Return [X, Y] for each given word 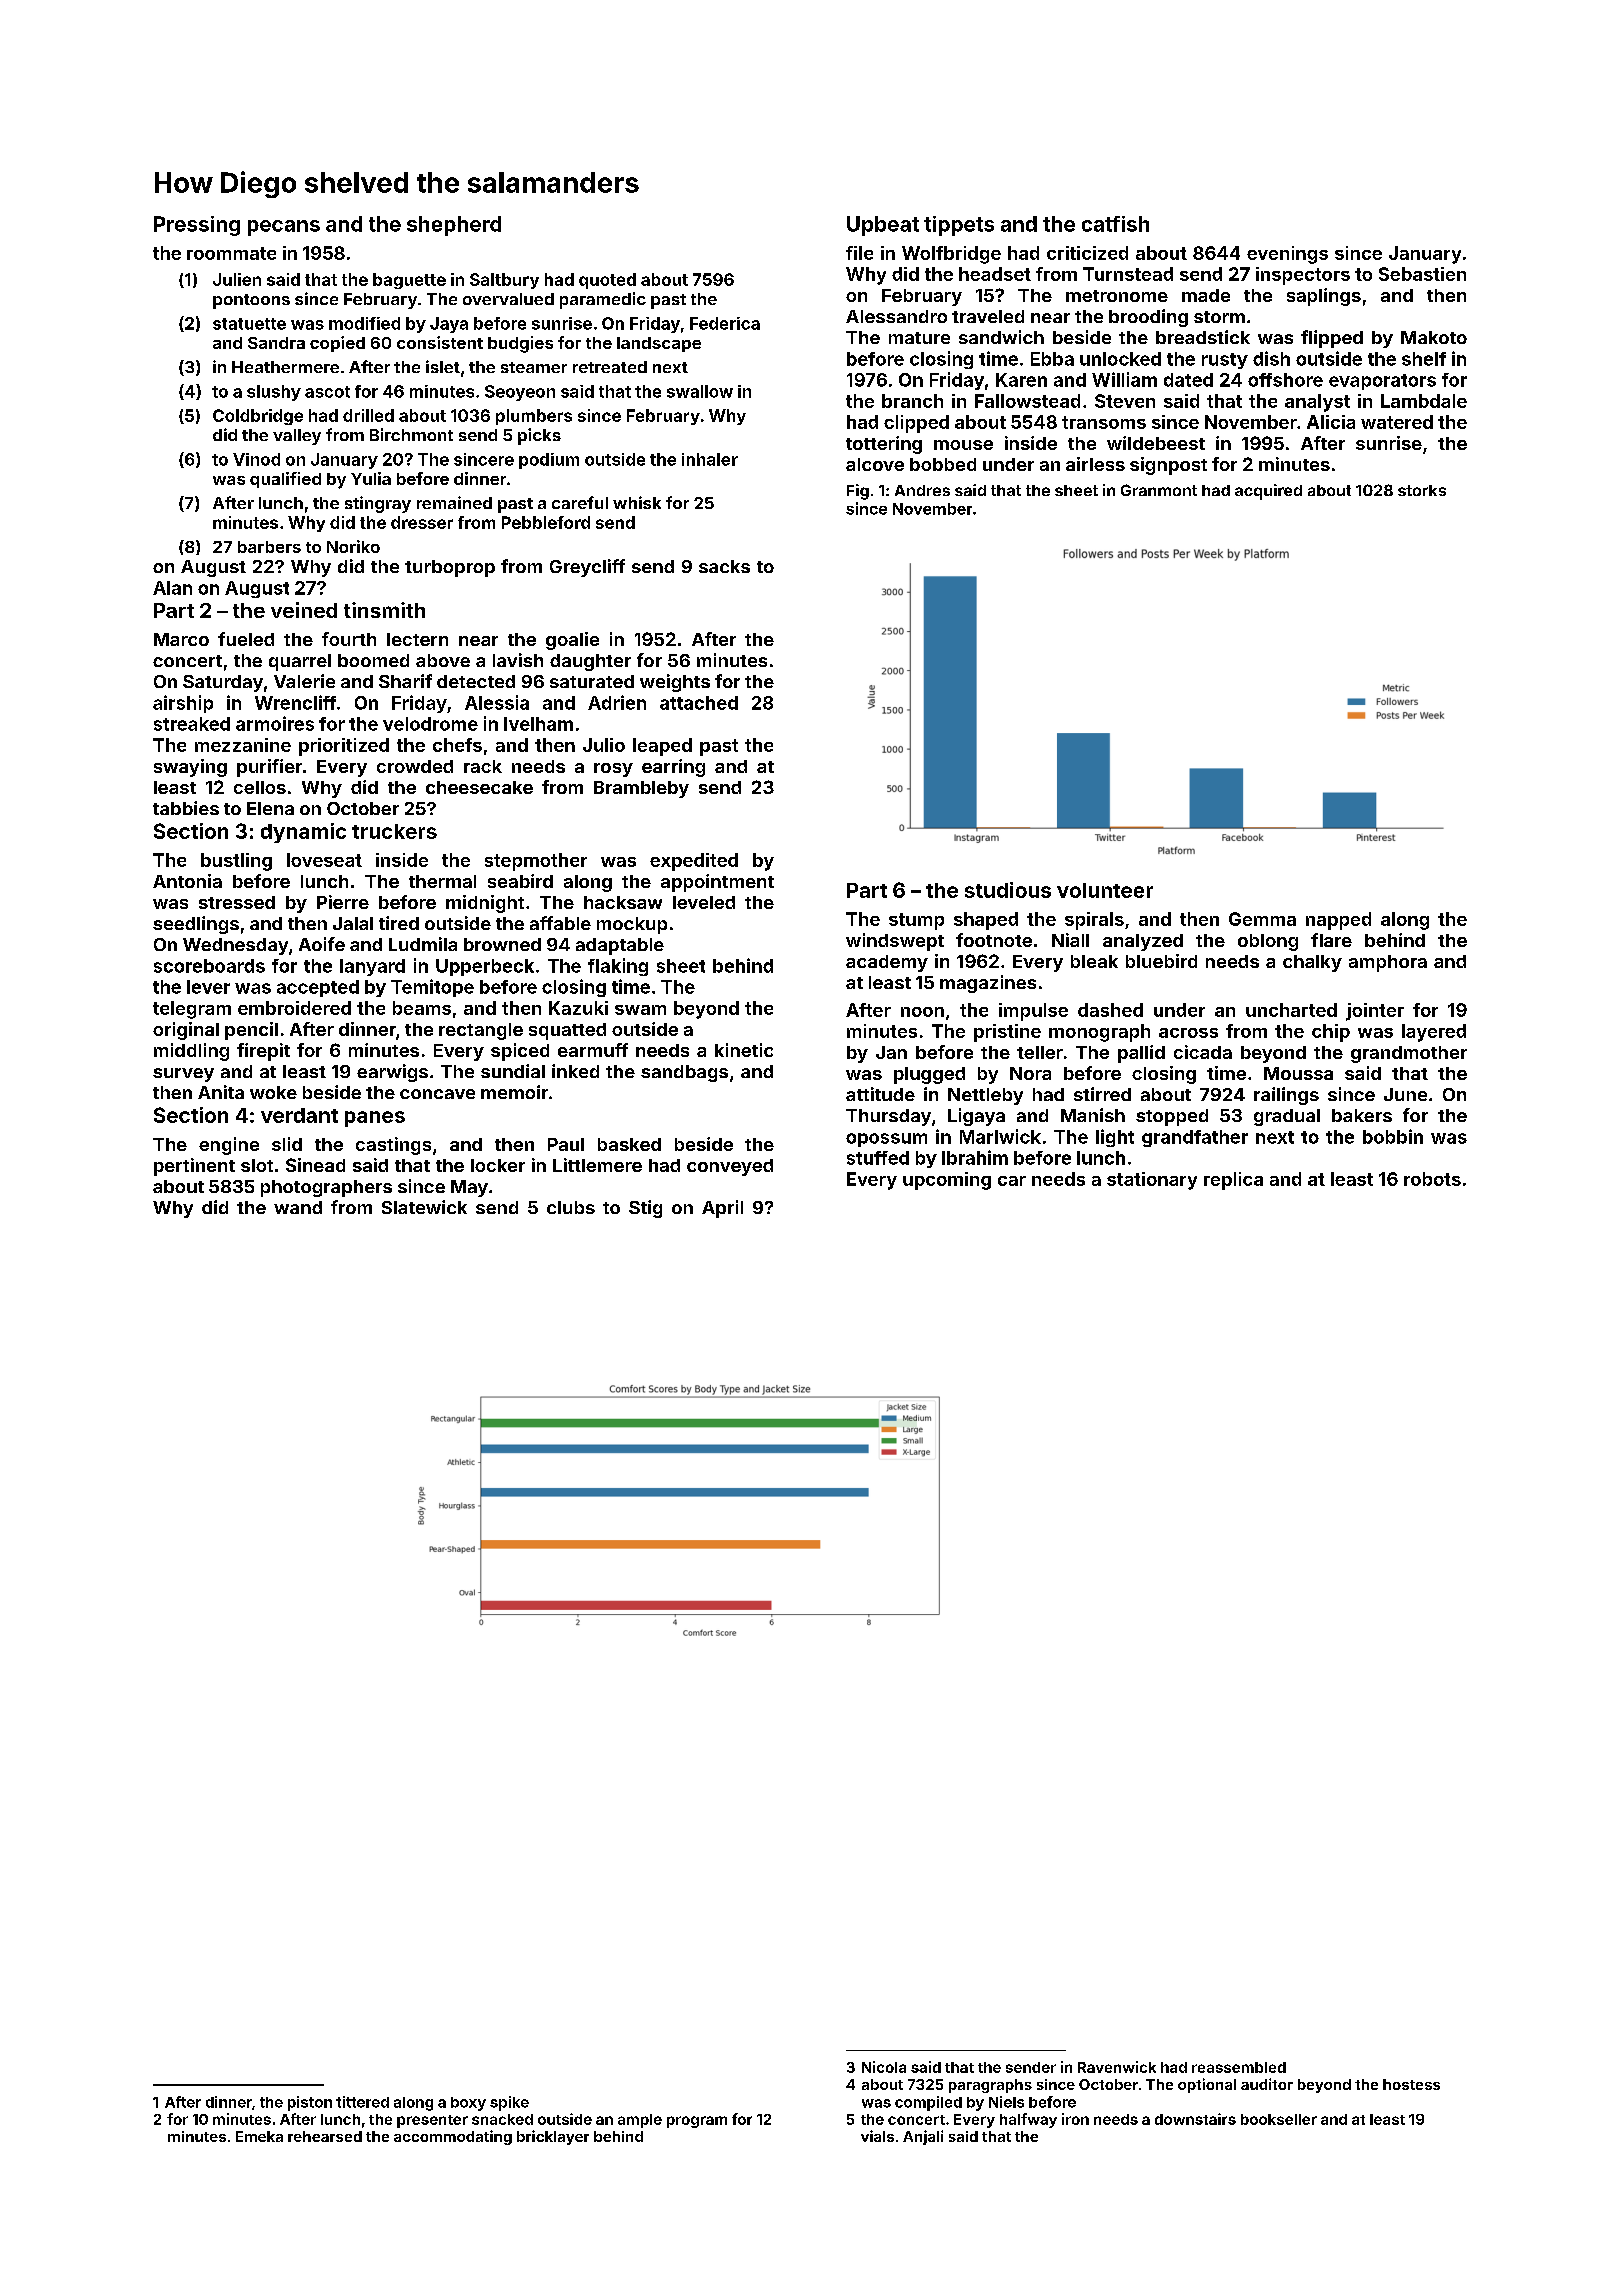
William [1124, 379]
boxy [468, 2104]
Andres [922, 490]
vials [877, 2136]
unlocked [1120, 359]
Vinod [256, 459]
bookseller [1279, 2119]
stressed [237, 902]
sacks [724, 566]
